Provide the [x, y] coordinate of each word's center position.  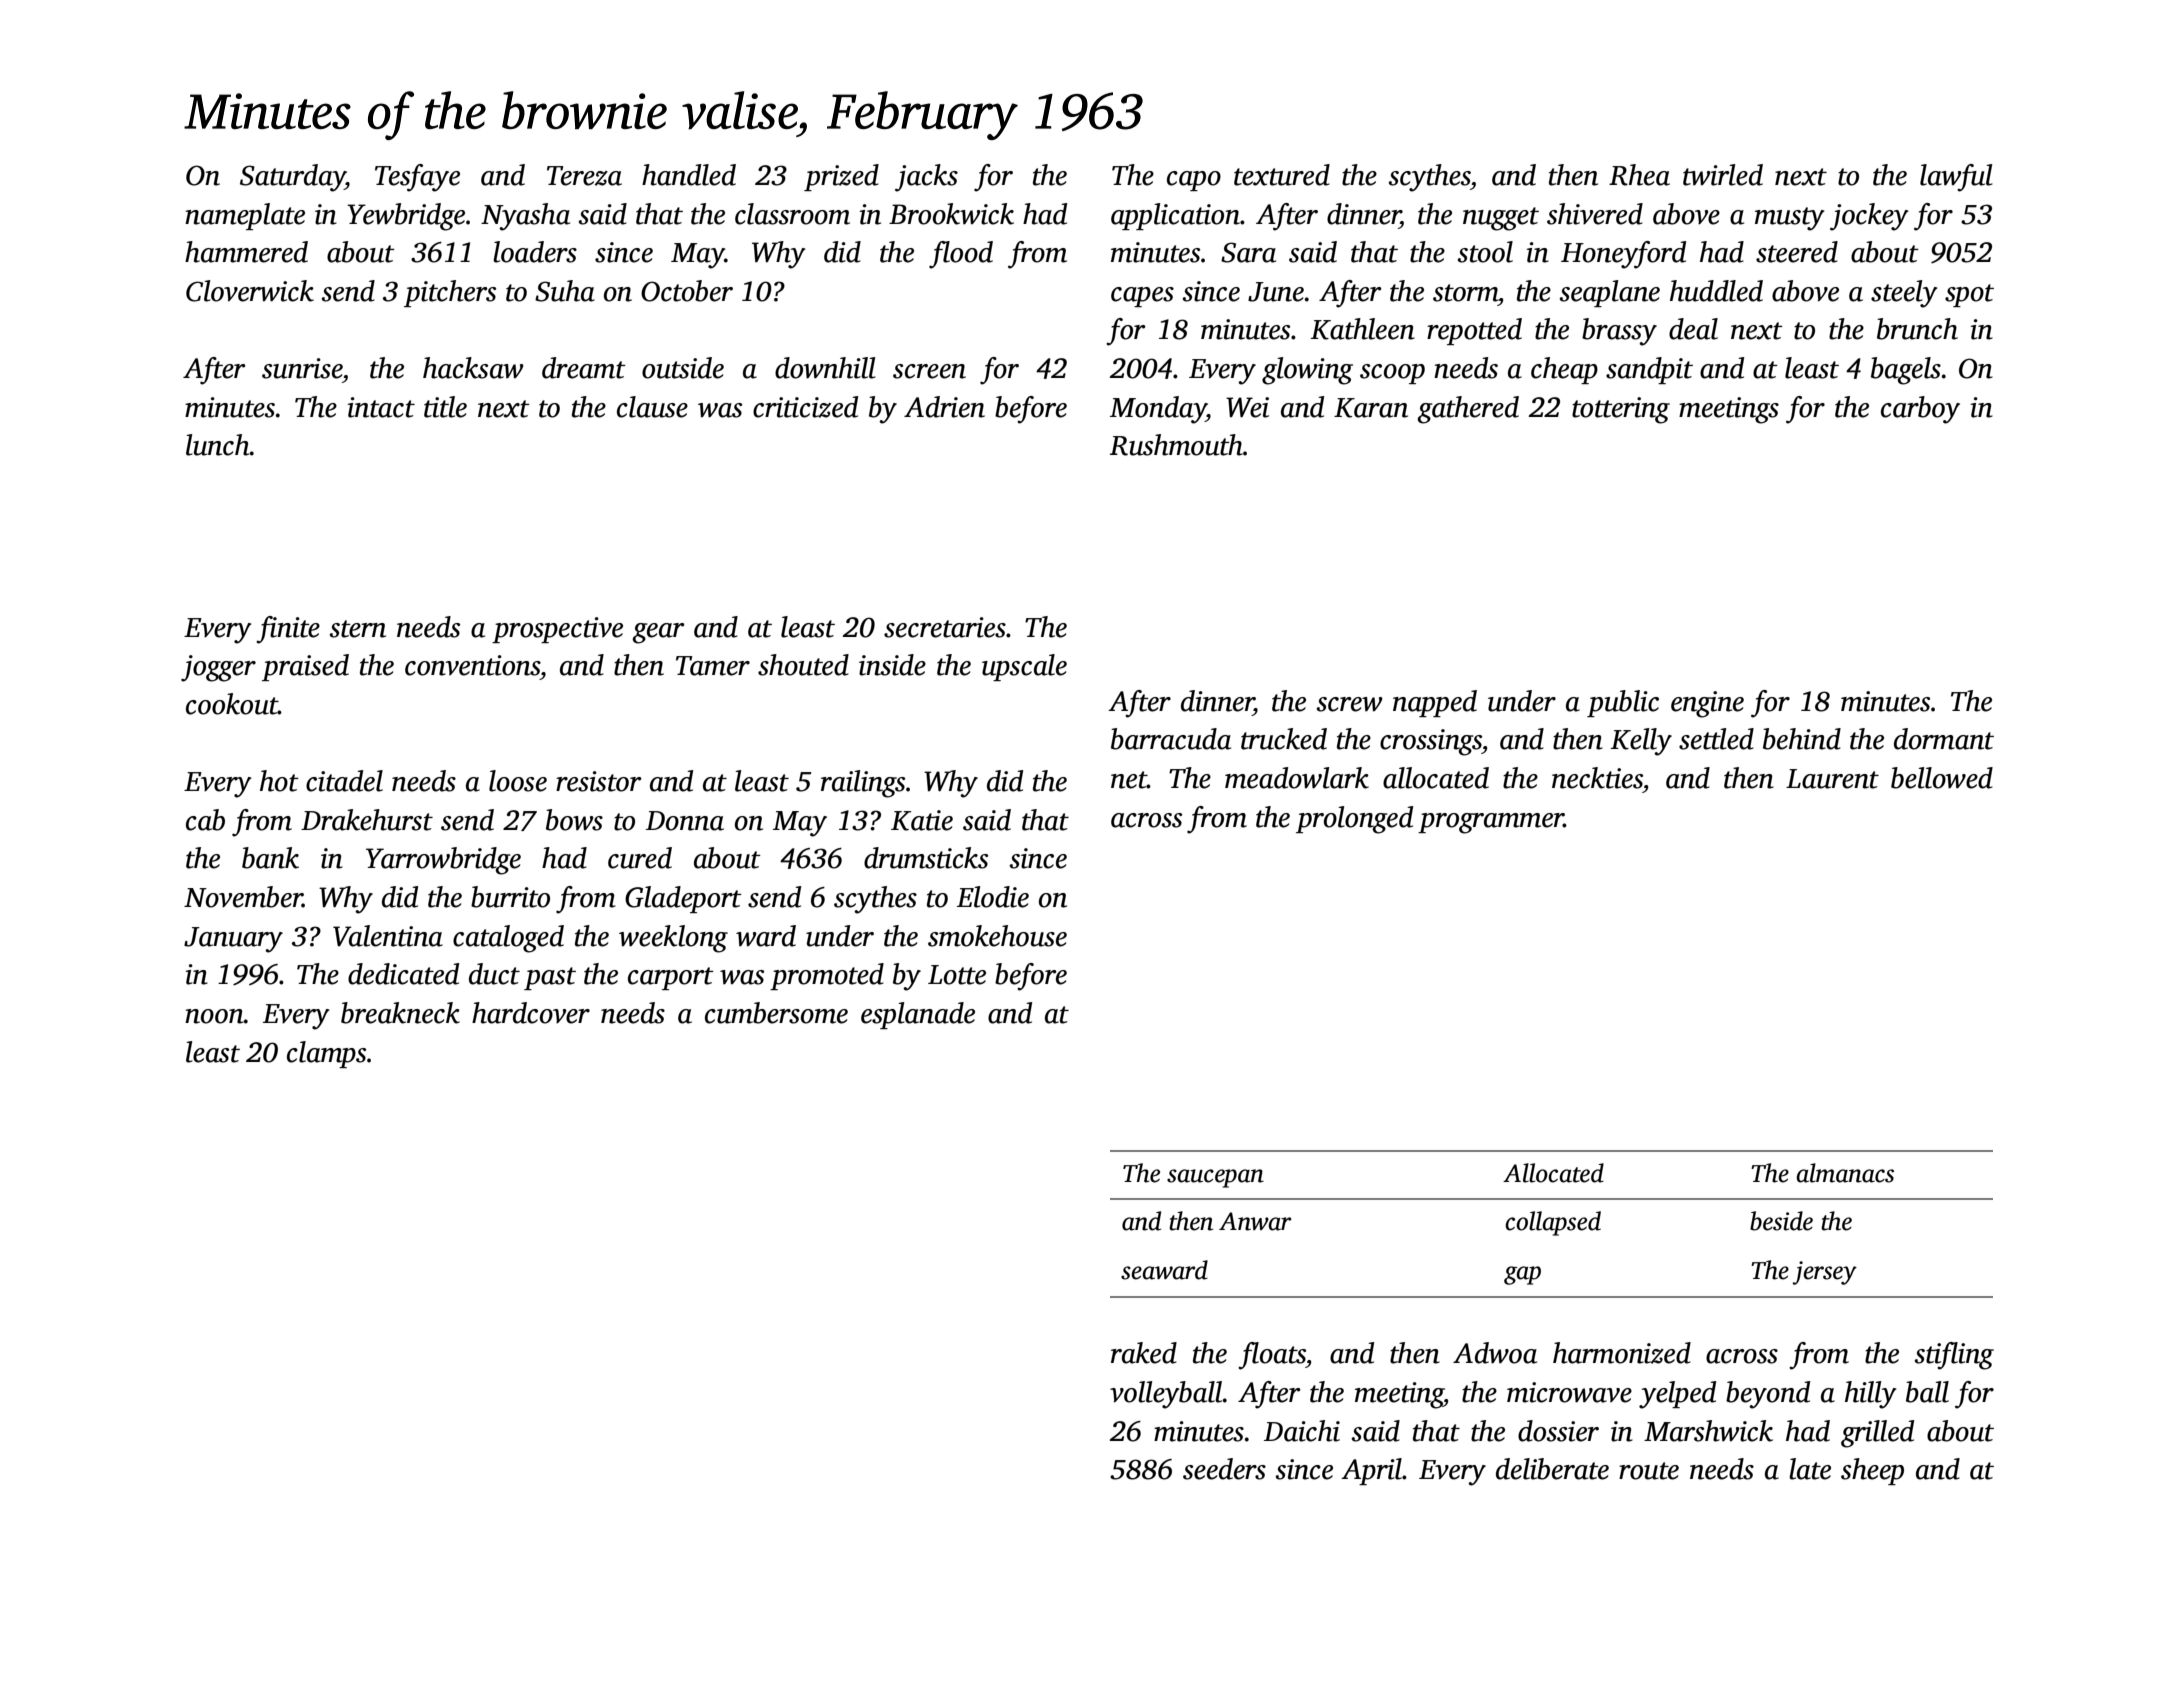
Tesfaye [417, 178]
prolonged [1354, 820]
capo [1194, 181]
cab [205, 820]
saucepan [1215, 1178]
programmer [1491, 823]
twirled [1723, 175]
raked [1144, 1353]
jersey [1824, 1273]
